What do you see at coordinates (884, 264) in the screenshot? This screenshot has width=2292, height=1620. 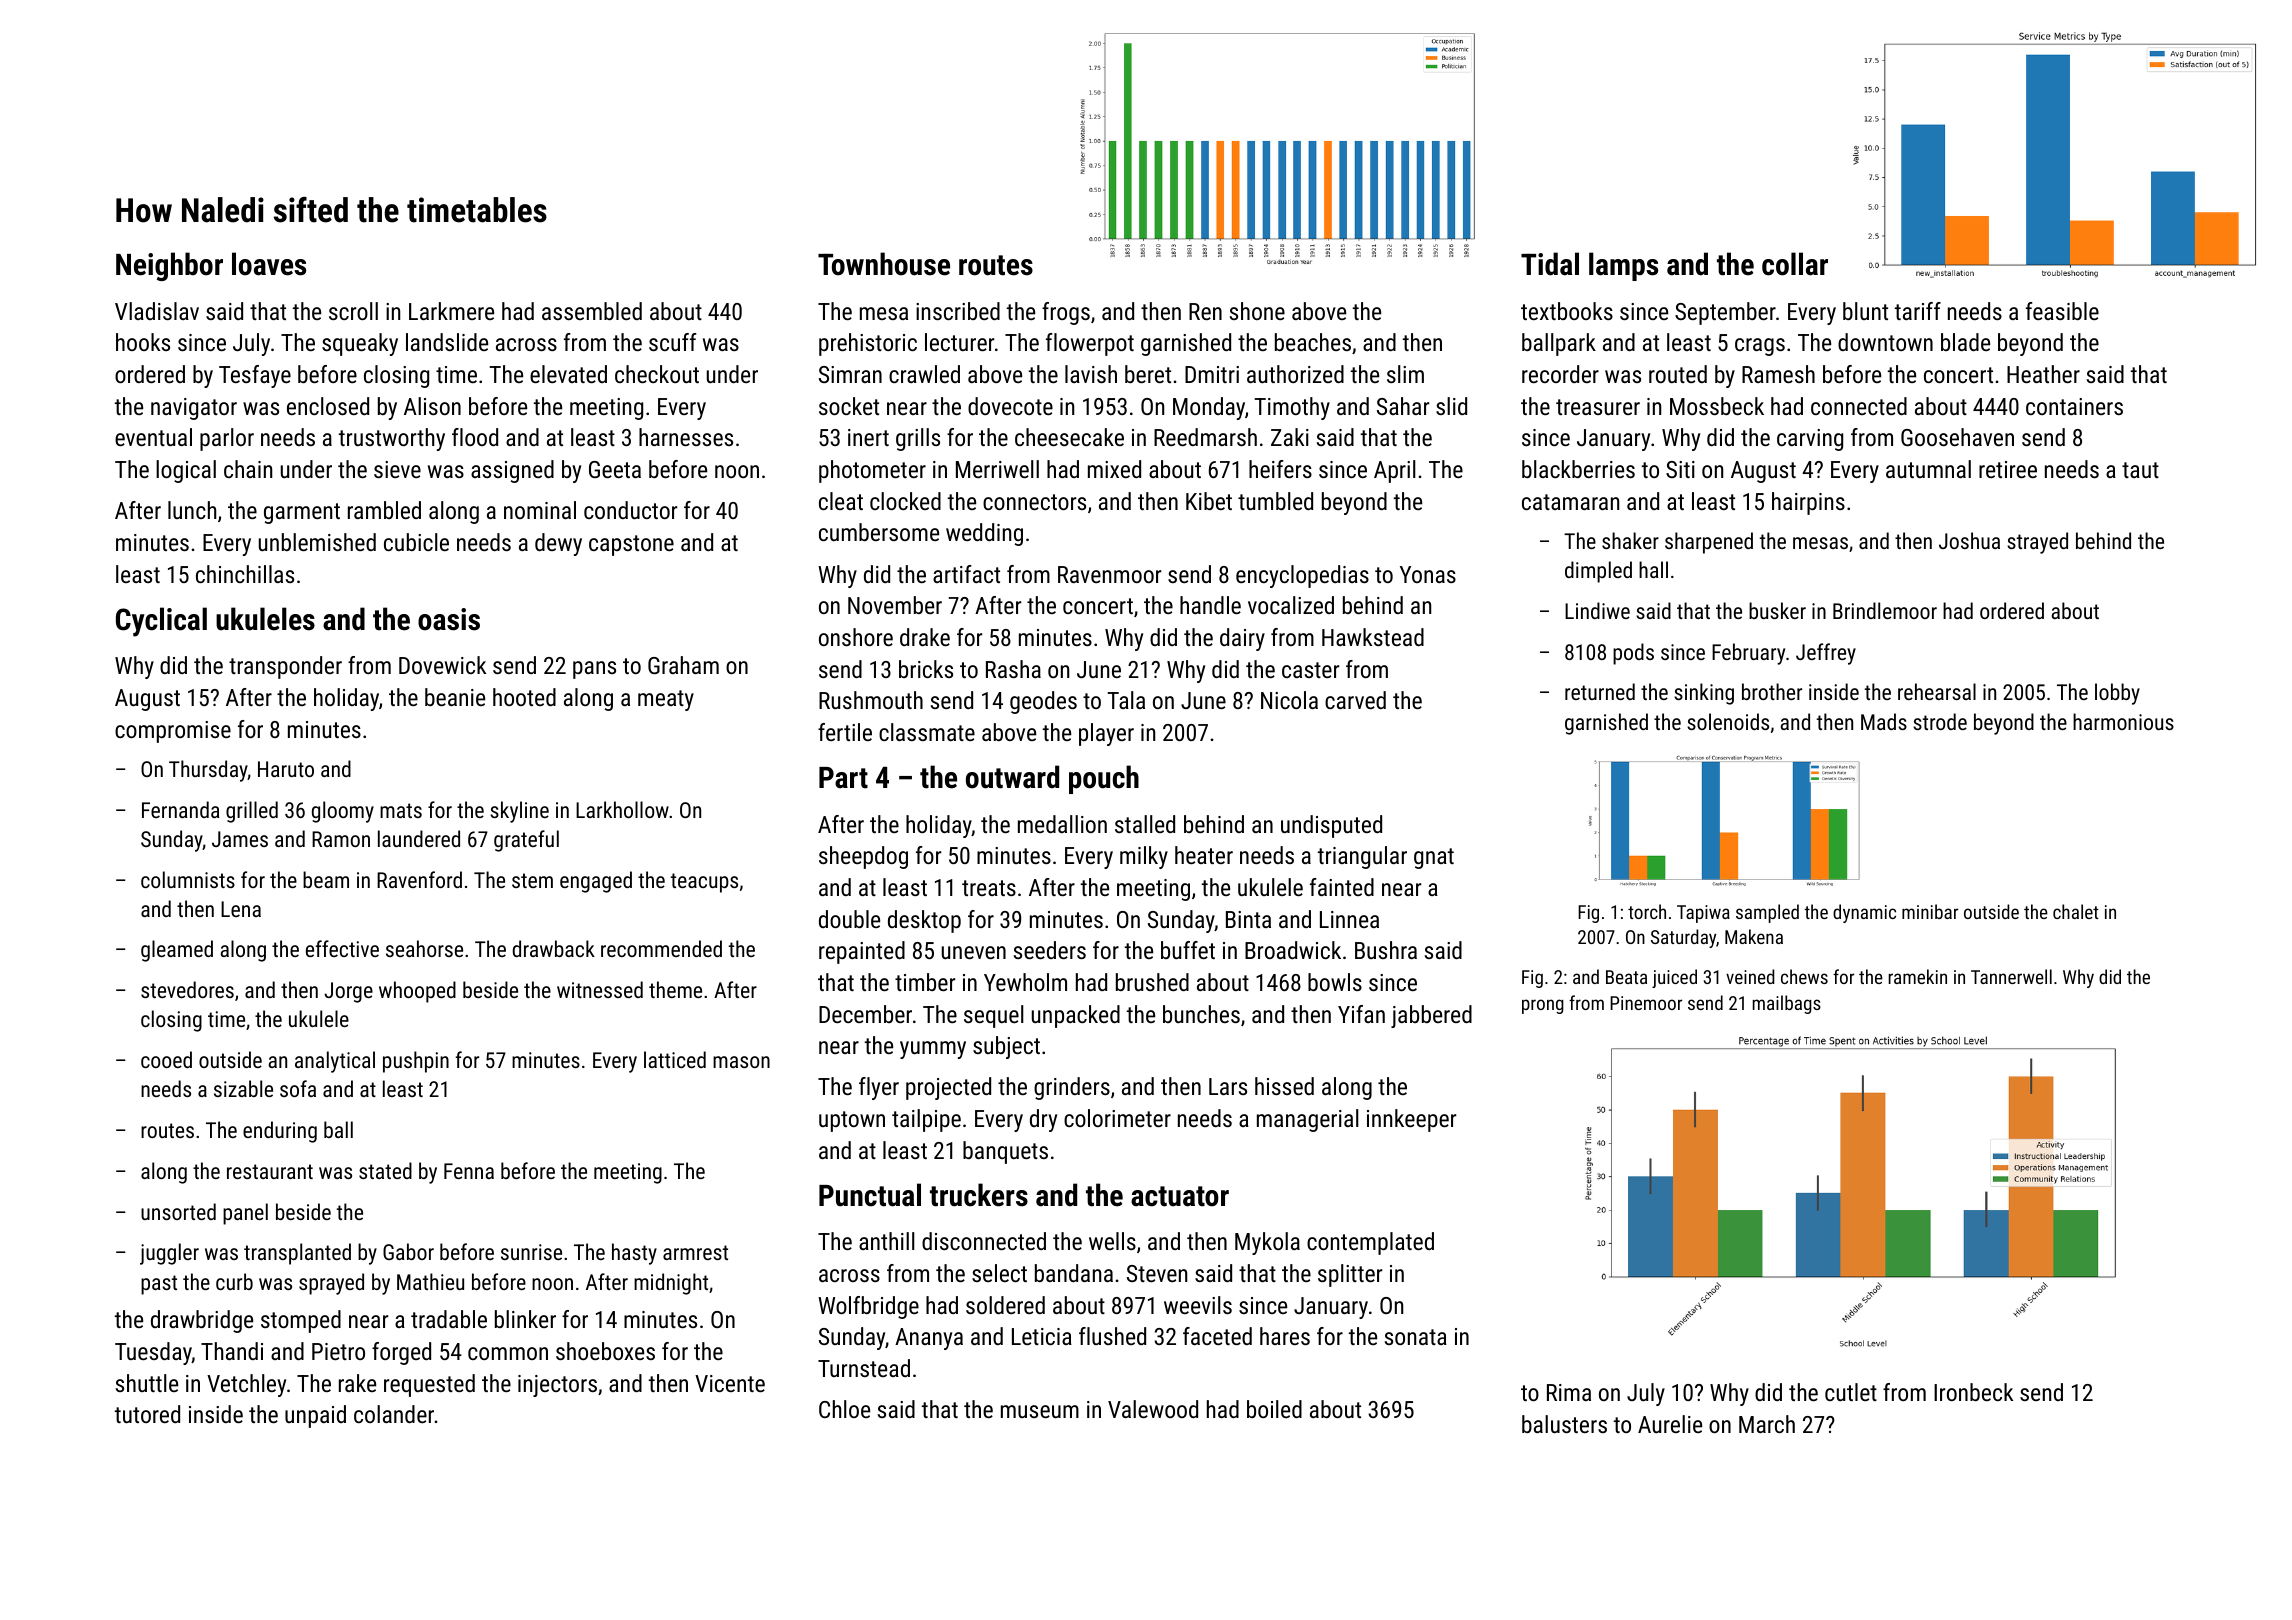 I see `Townhouse` at bounding box center [884, 264].
